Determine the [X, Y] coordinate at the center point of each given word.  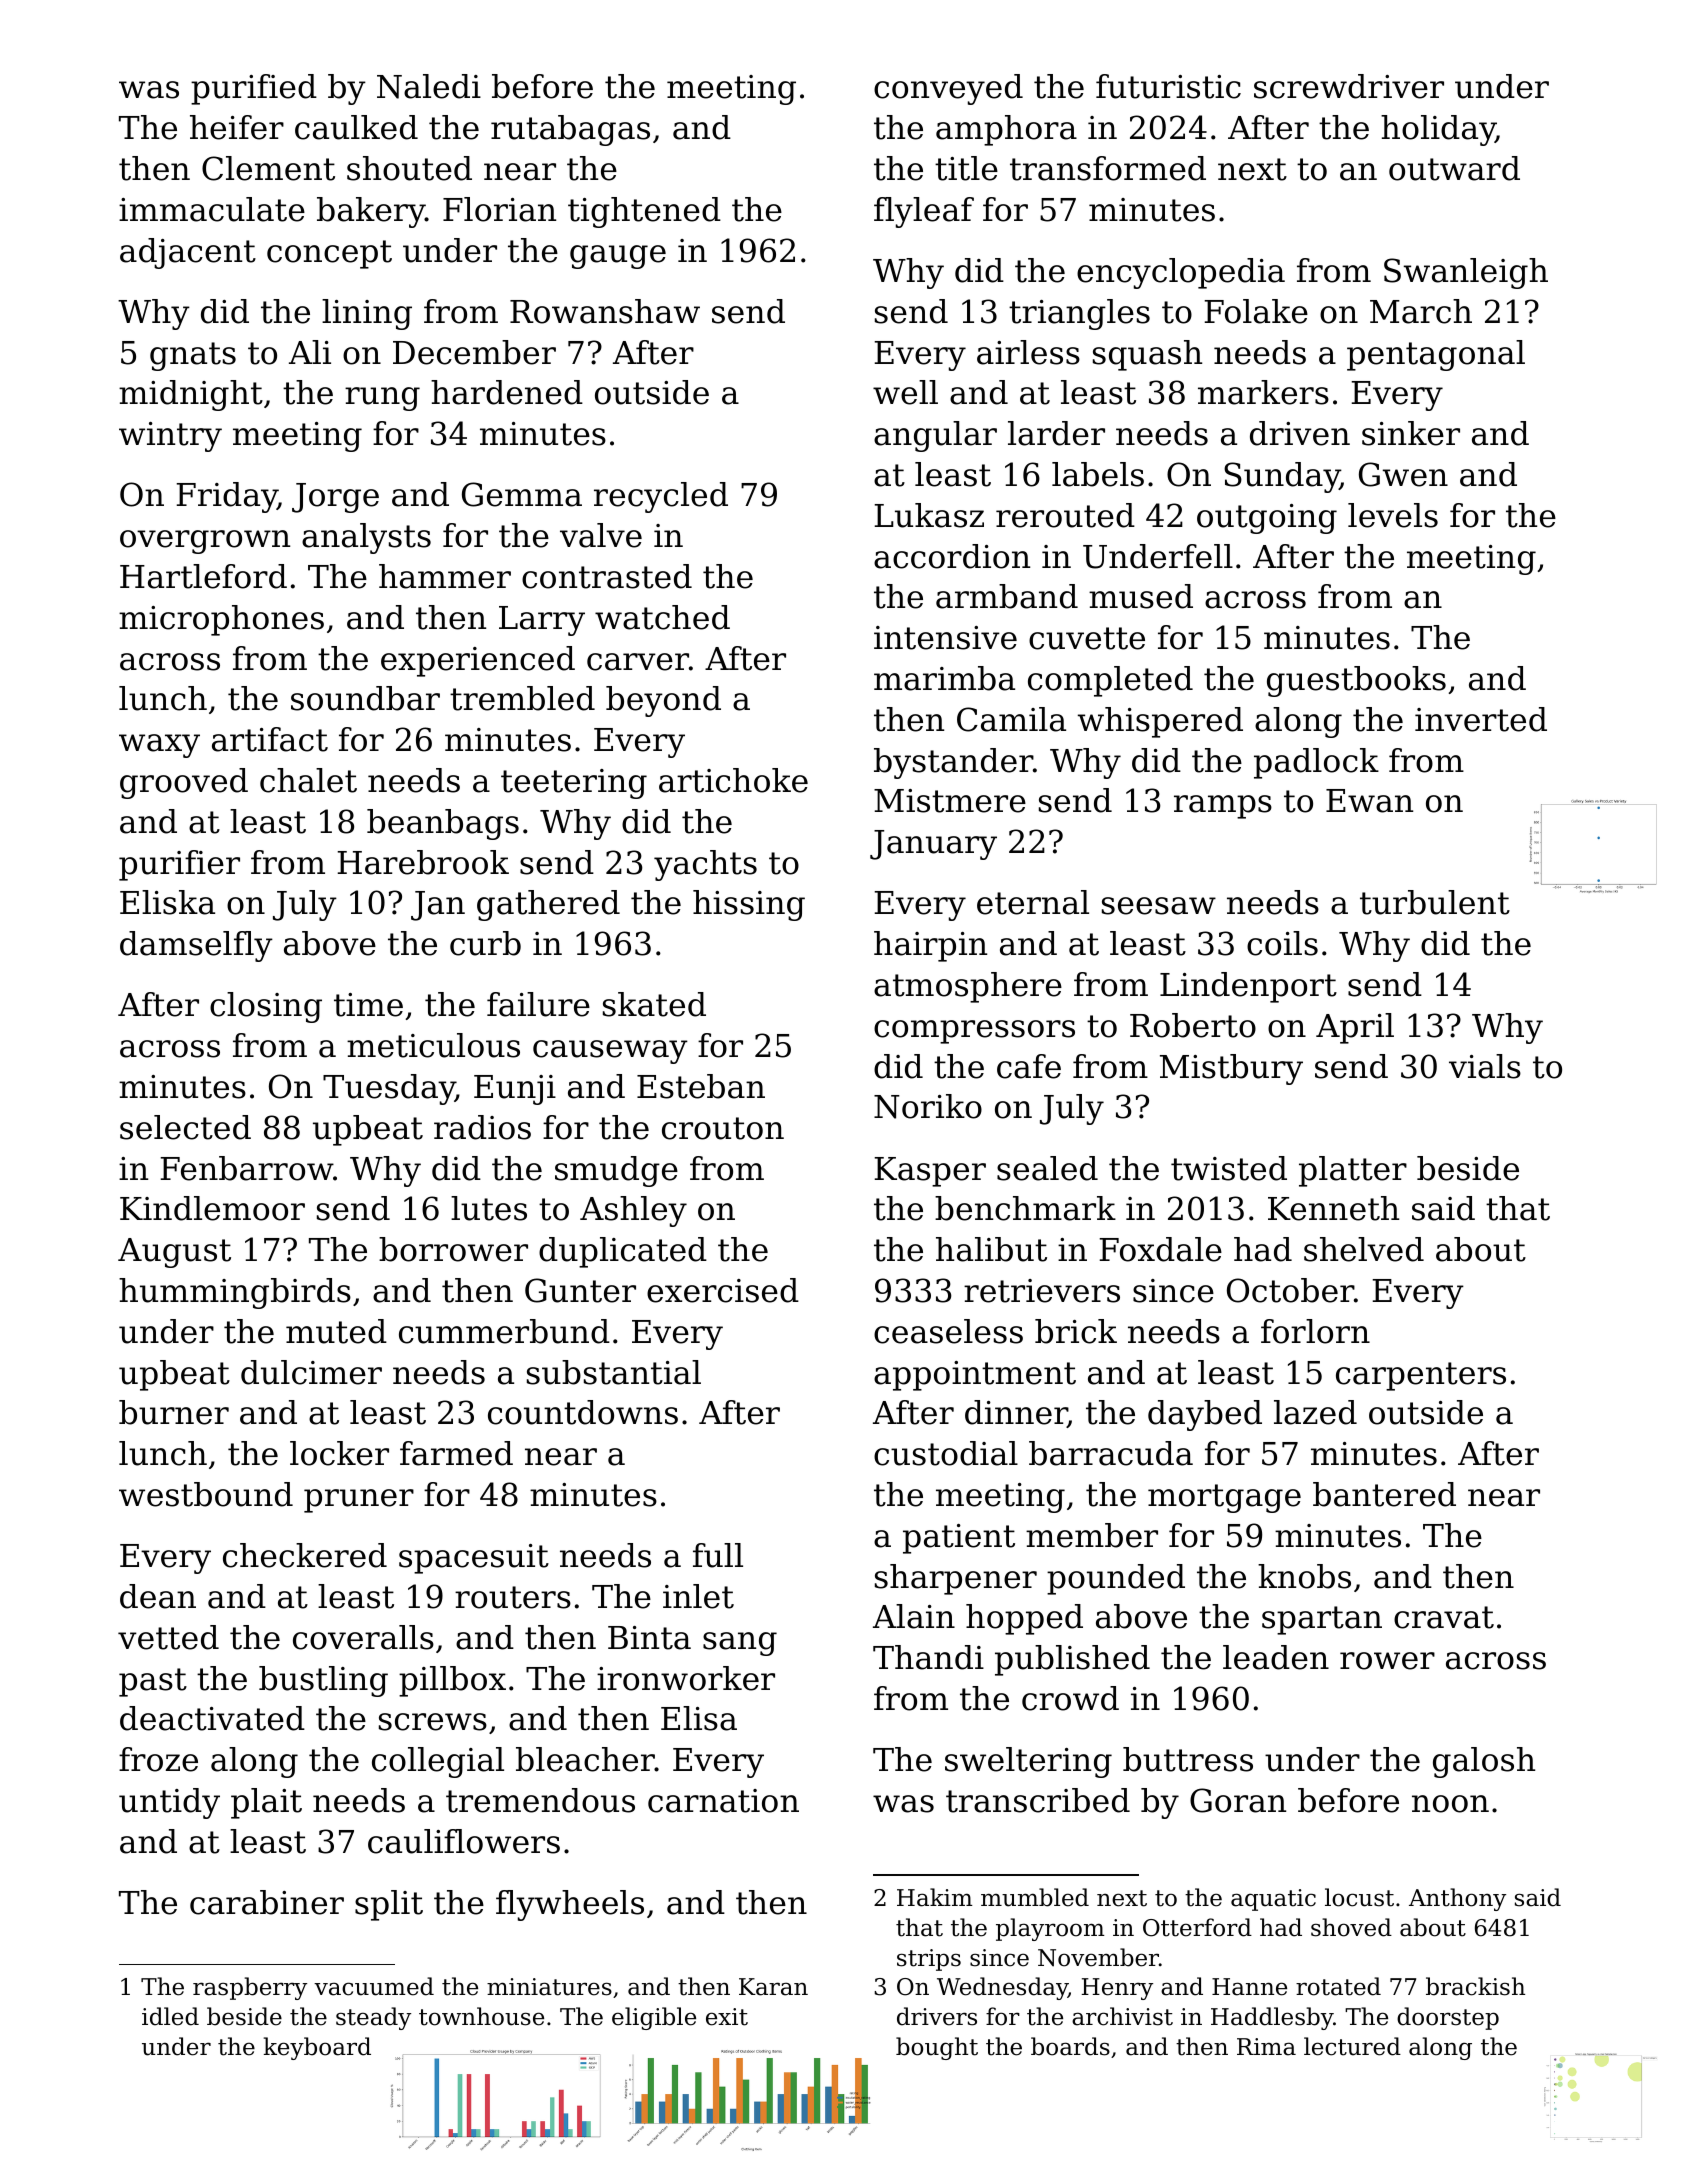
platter [1353, 1171]
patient [959, 1539]
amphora [1006, 130]
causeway [610, 1052]
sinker [1411, 433]
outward [1454, 168]
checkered [305, 1555]
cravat [1444, 1617]
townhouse [481, 2016]
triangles [1079, 314]
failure [538, 1004]
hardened [507, 392]
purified [254, 89]
